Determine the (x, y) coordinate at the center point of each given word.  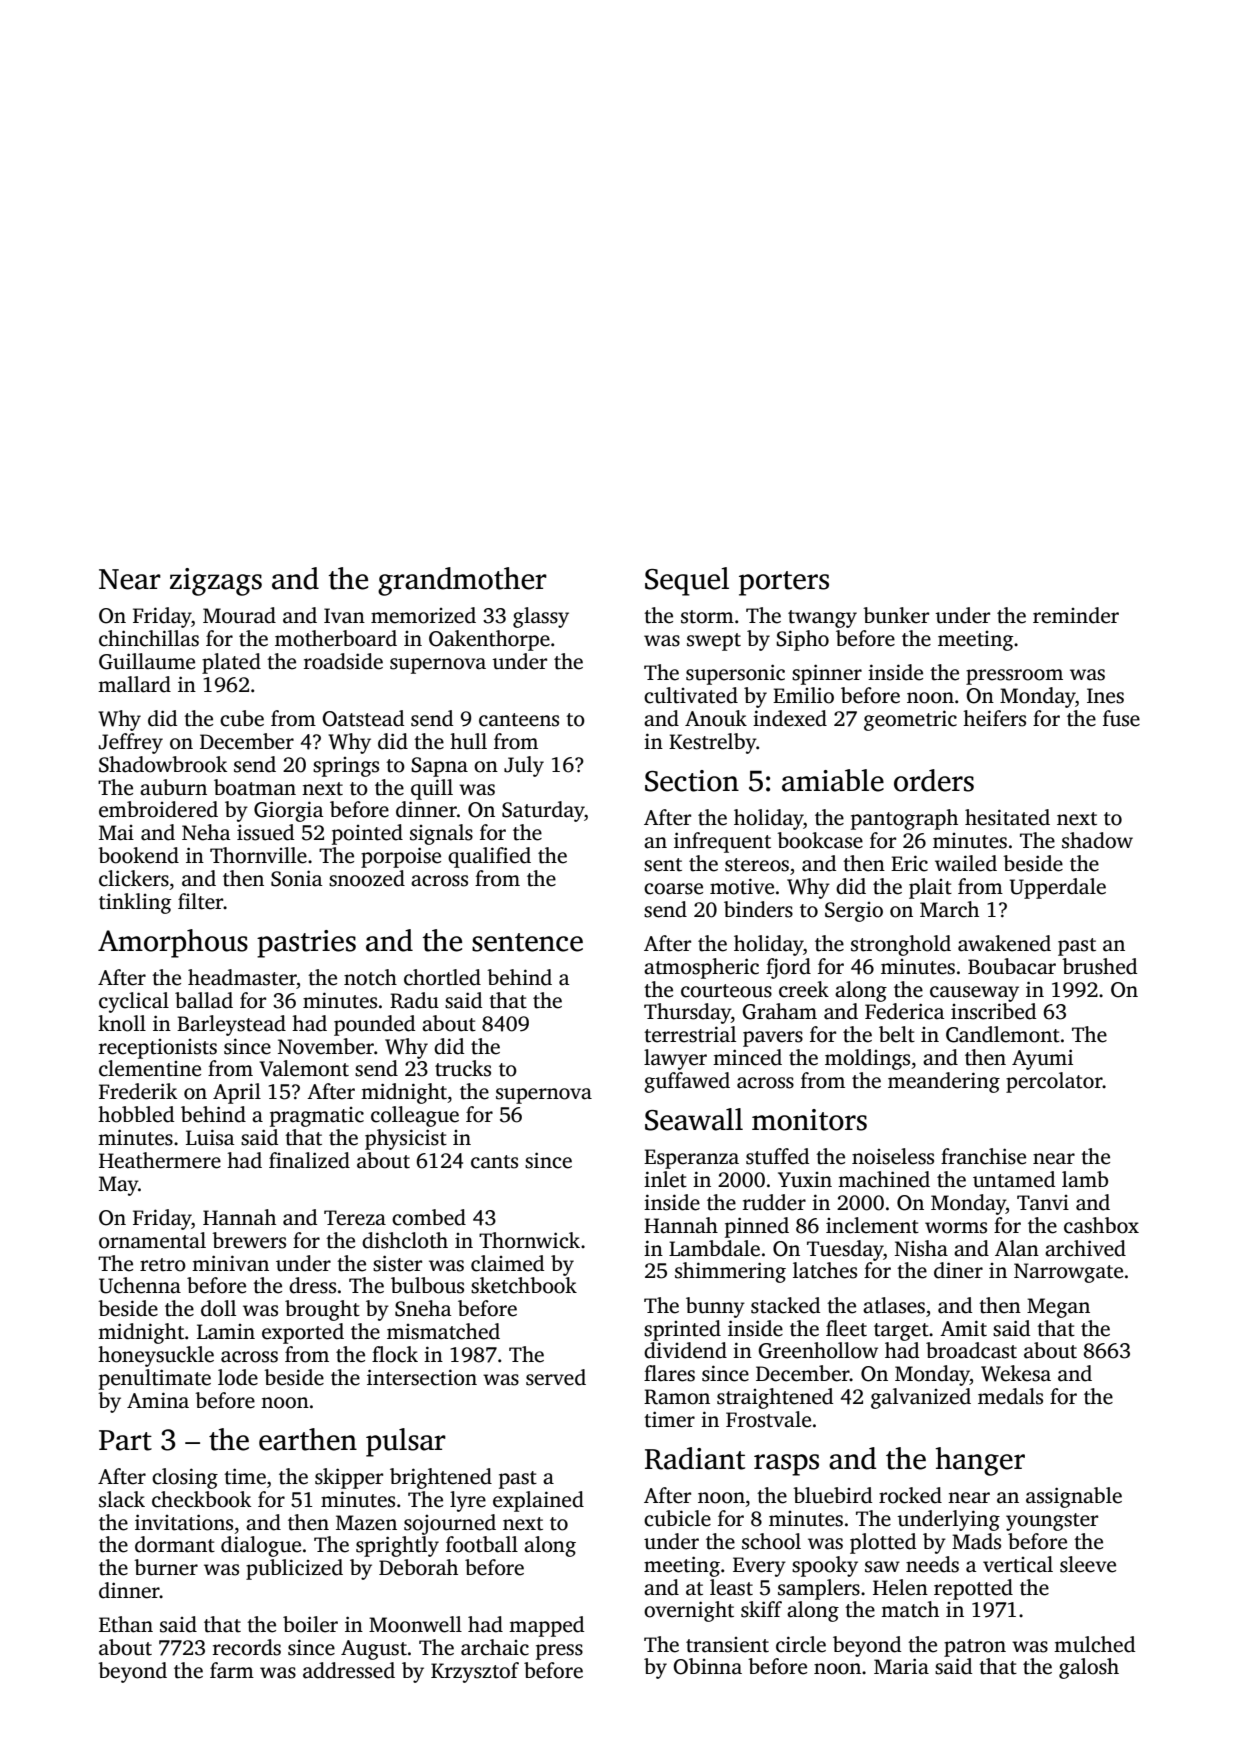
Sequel (687, 581)
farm (232, 1670)
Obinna (707, 1666)
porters (784, 583)
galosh (1089, 1668)
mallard (134, 684)
